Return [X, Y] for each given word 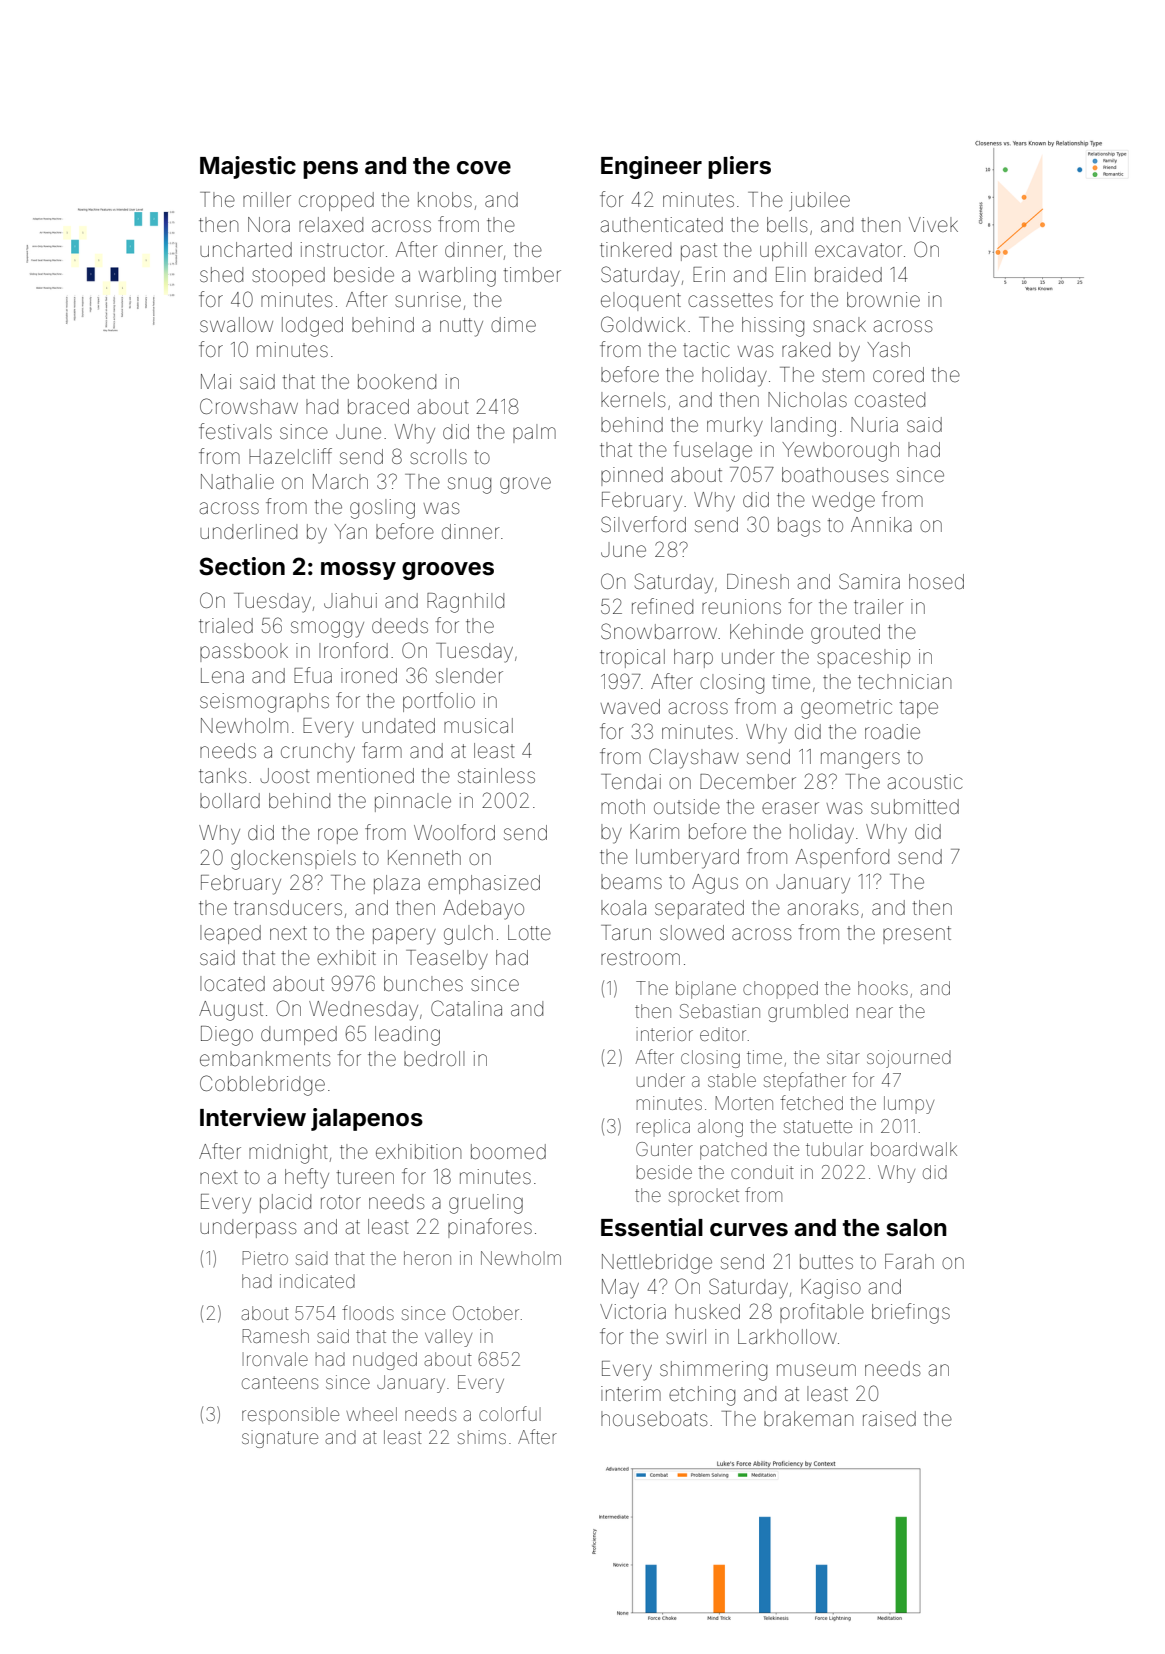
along [720, 1128]
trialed [226, 626]
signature [280, 1439]
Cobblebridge [262, 1085]
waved [630, 706]
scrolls [438, 456]
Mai [216, 381]
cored [898, 374]
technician [904, 681]
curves [749, 1230]
